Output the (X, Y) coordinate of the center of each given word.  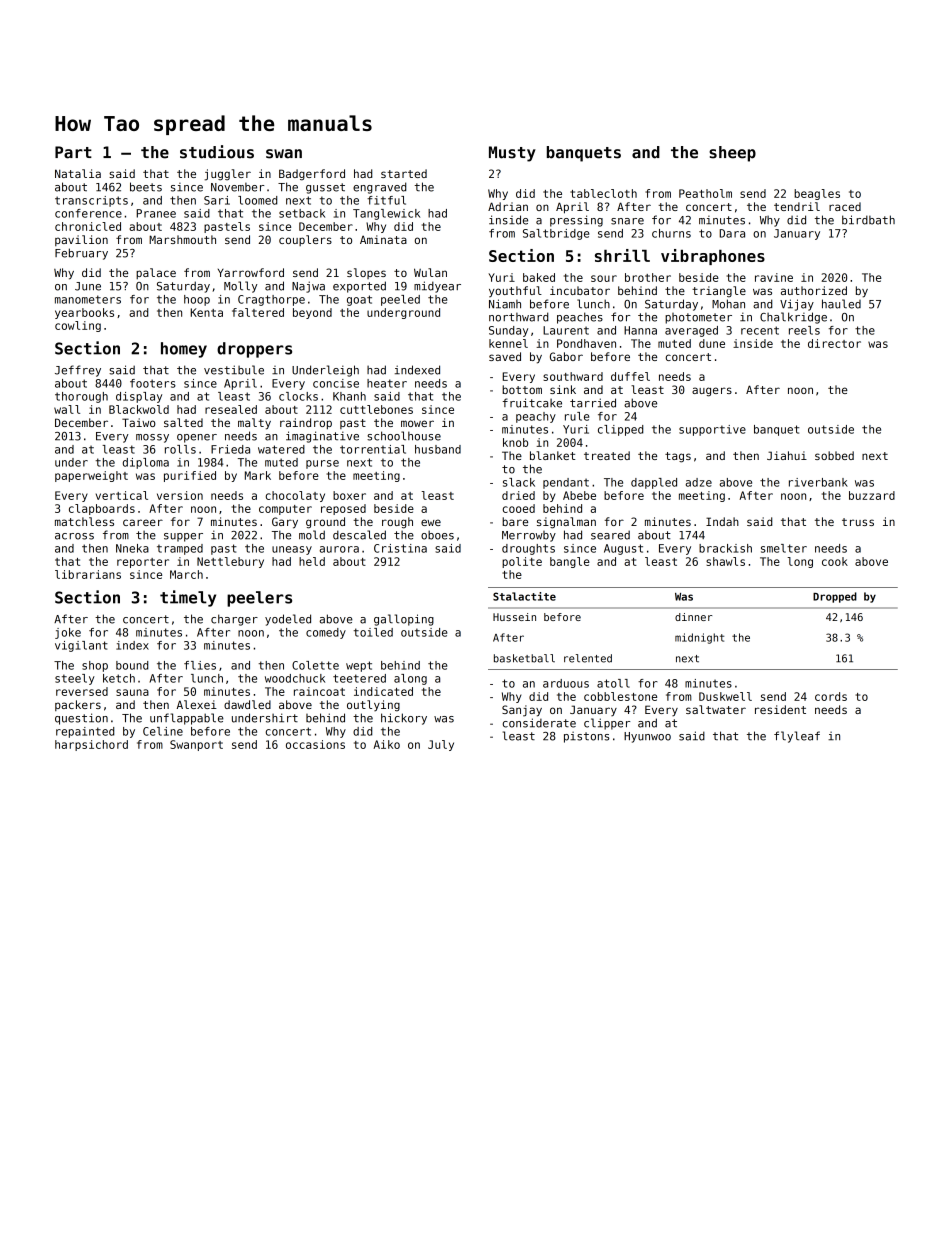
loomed (257, 200)
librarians (88, 574)
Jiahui (787, 455)
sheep (732, 154)
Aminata (383, 239)
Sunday (508, 331)
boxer (349, 495)
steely (75, 679)
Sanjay (522, 711)
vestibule (234, 370)
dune (712, 343)
